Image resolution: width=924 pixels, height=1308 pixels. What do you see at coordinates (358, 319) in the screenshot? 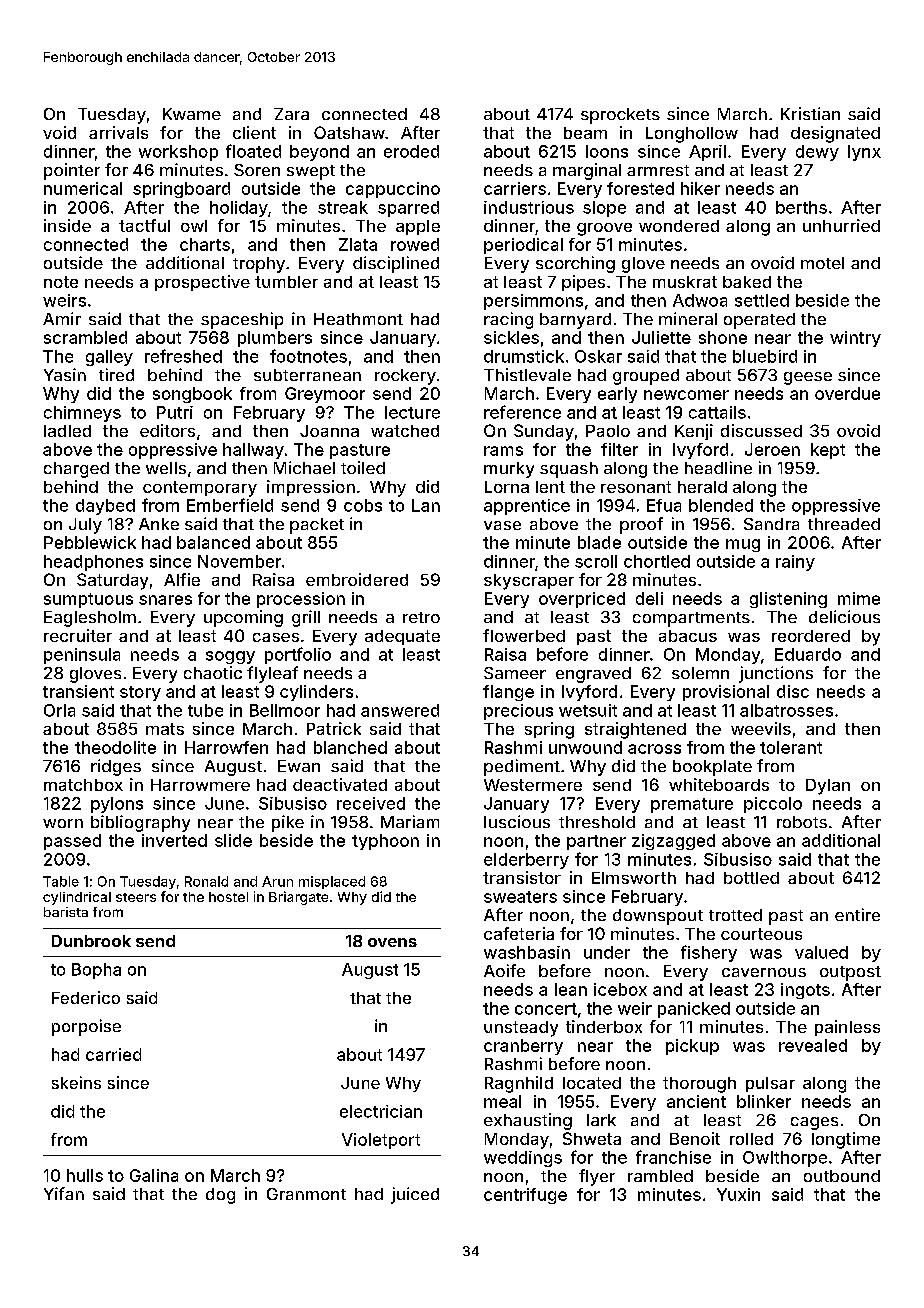
I see `Heathmont` at bounding box center [358, 319].
